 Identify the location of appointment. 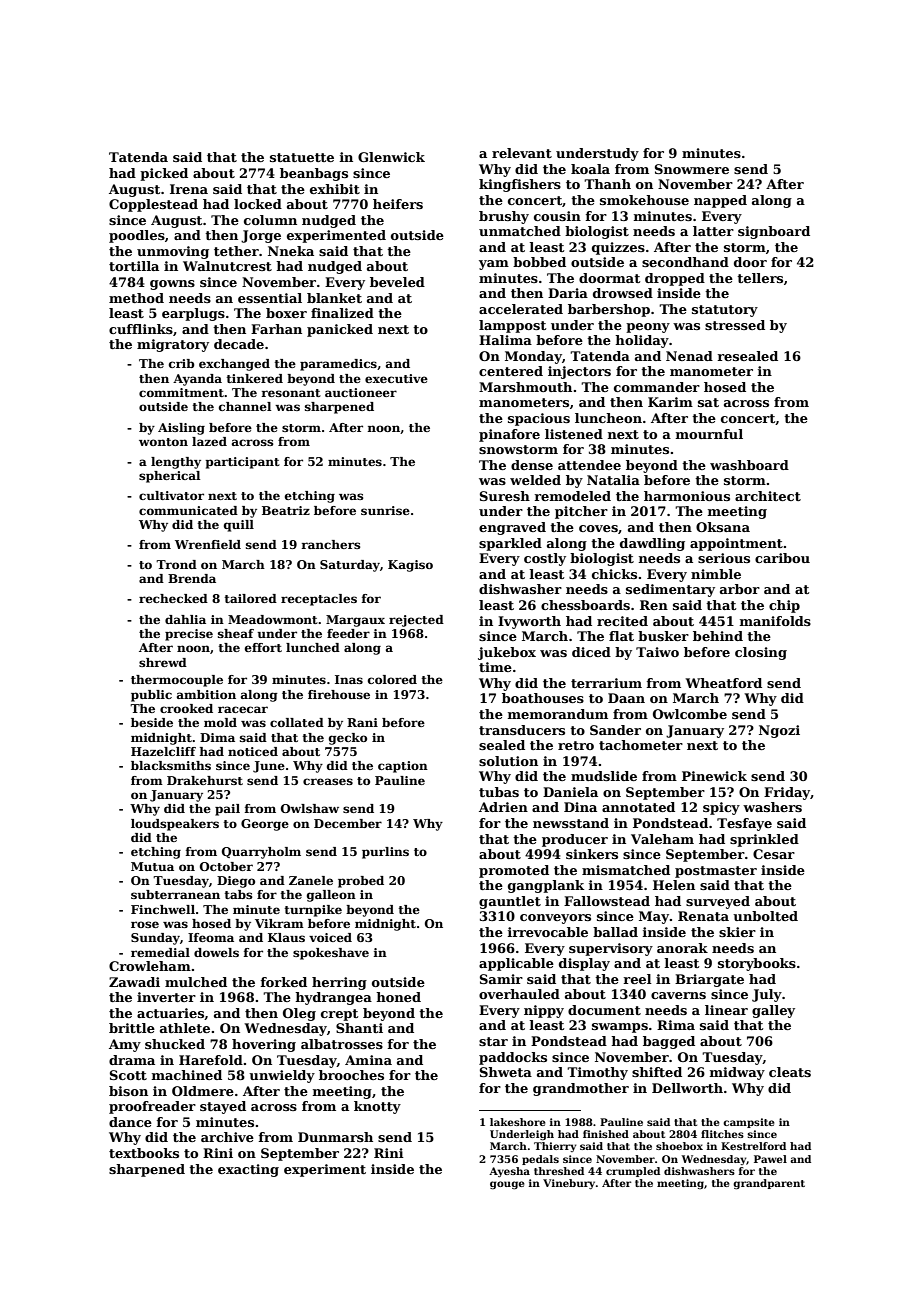
(736, 544).
